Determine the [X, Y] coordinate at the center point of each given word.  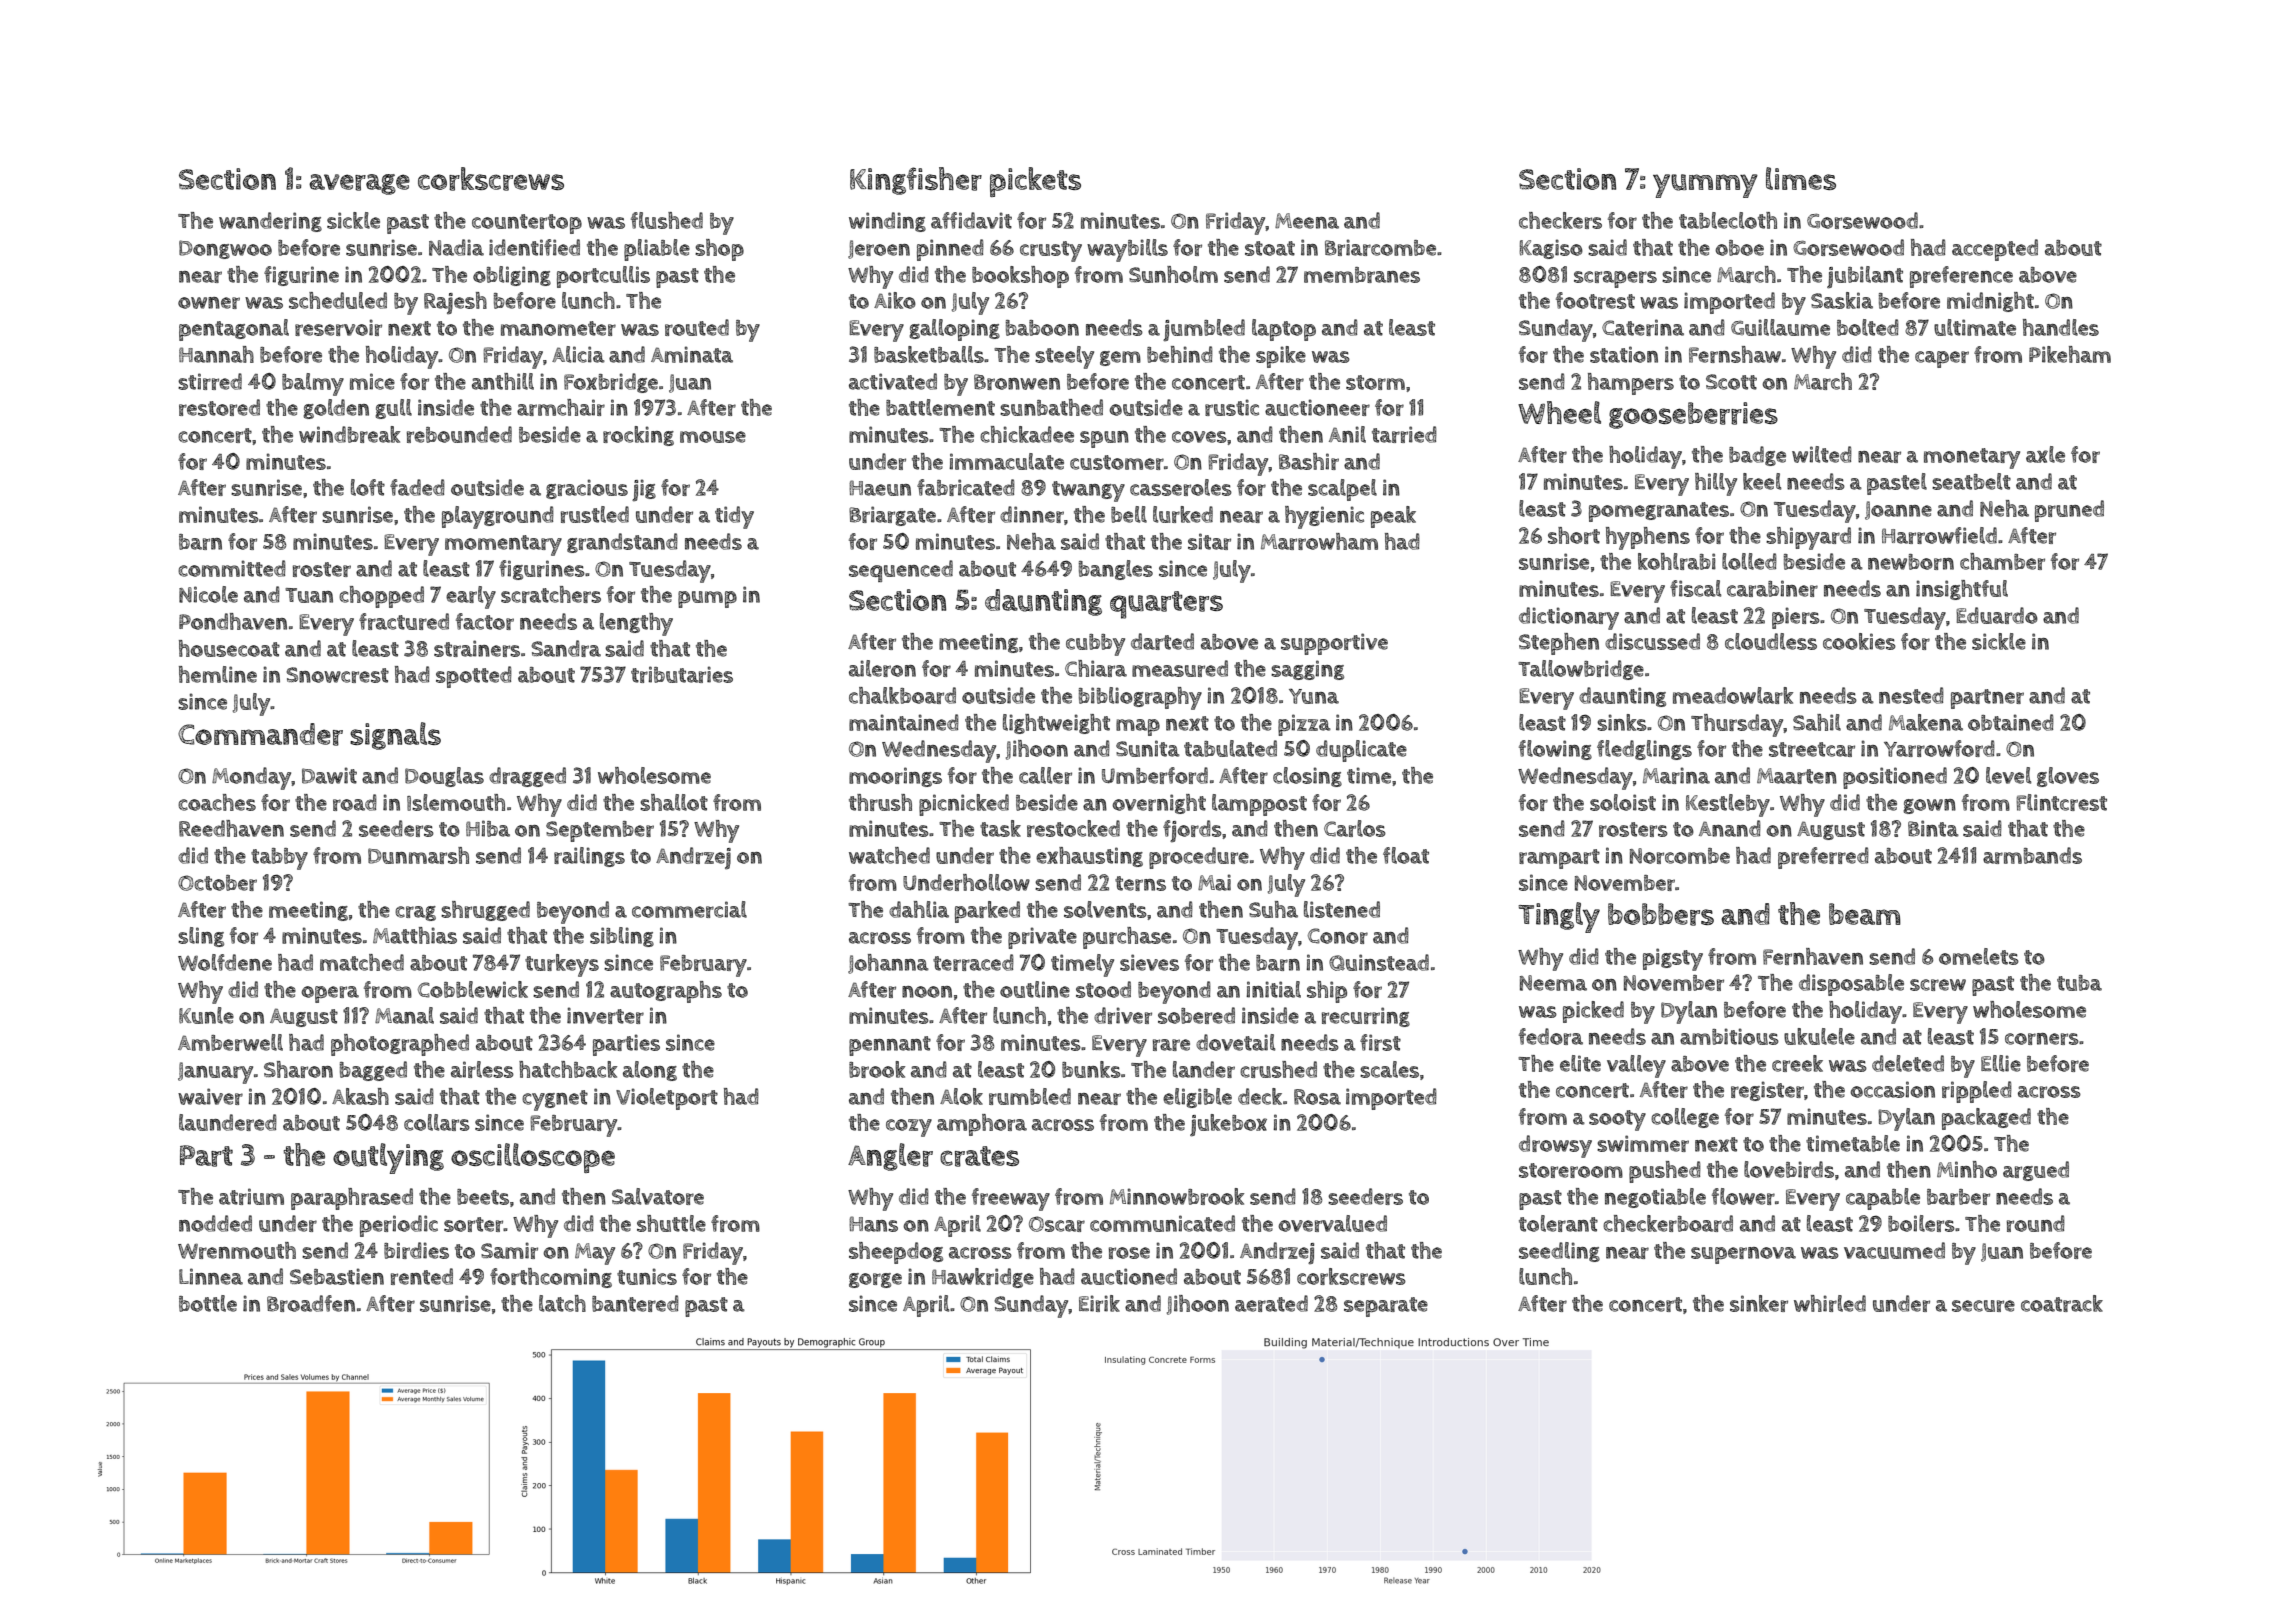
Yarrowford [1939, 748]
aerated [1271, 1303]
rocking [638, 436]
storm [1375, 382]
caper [1942, 359]
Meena [1307, 221]
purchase [1127, 938]
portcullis [603, 277]
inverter [605, 1015]
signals [395, 736]
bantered [635, 1303]
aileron [882, 668]
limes [1801, 178]
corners [2042, 1039]
